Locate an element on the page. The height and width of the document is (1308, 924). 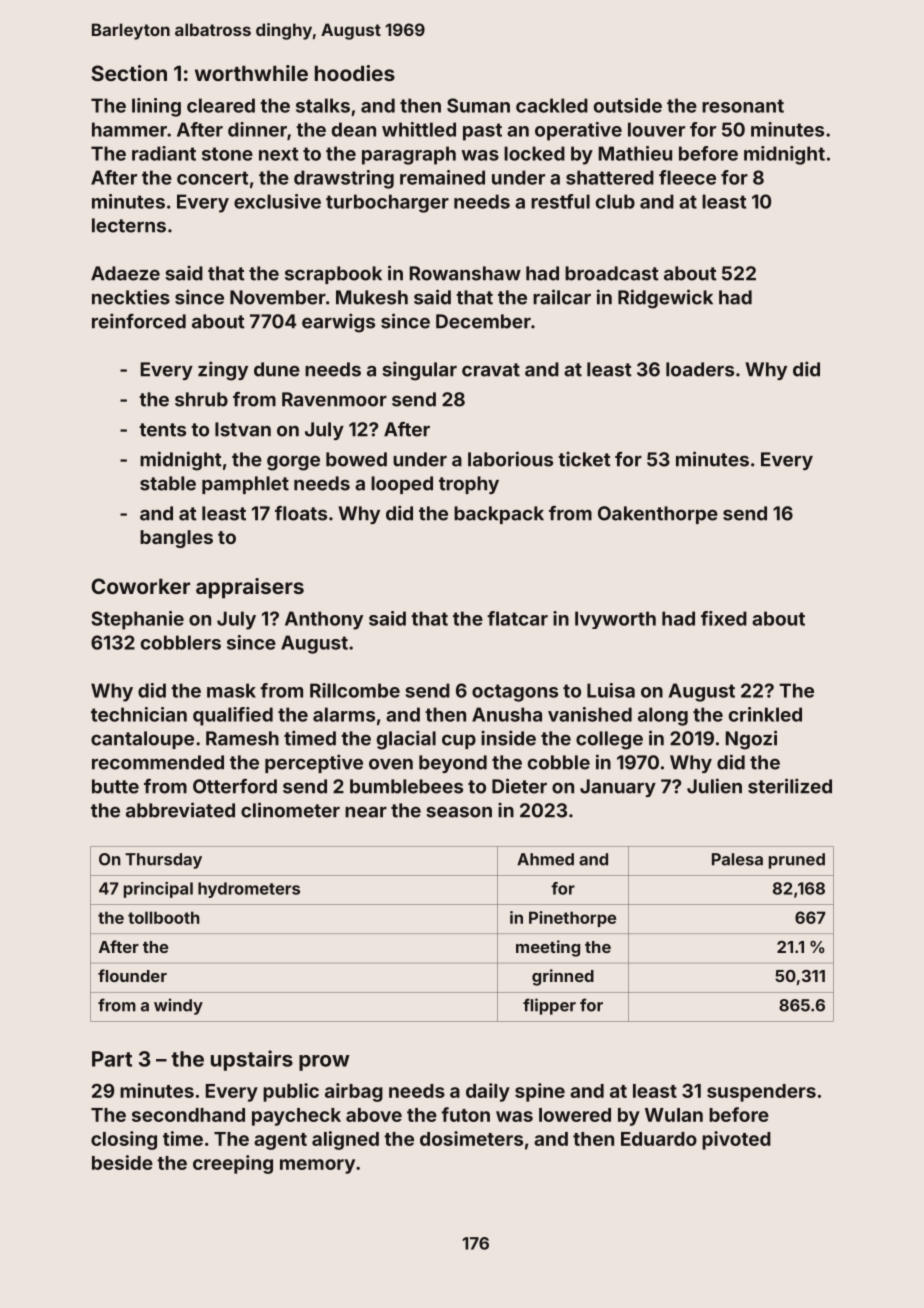
Eduardo is located at coordinates (659, 1139).
